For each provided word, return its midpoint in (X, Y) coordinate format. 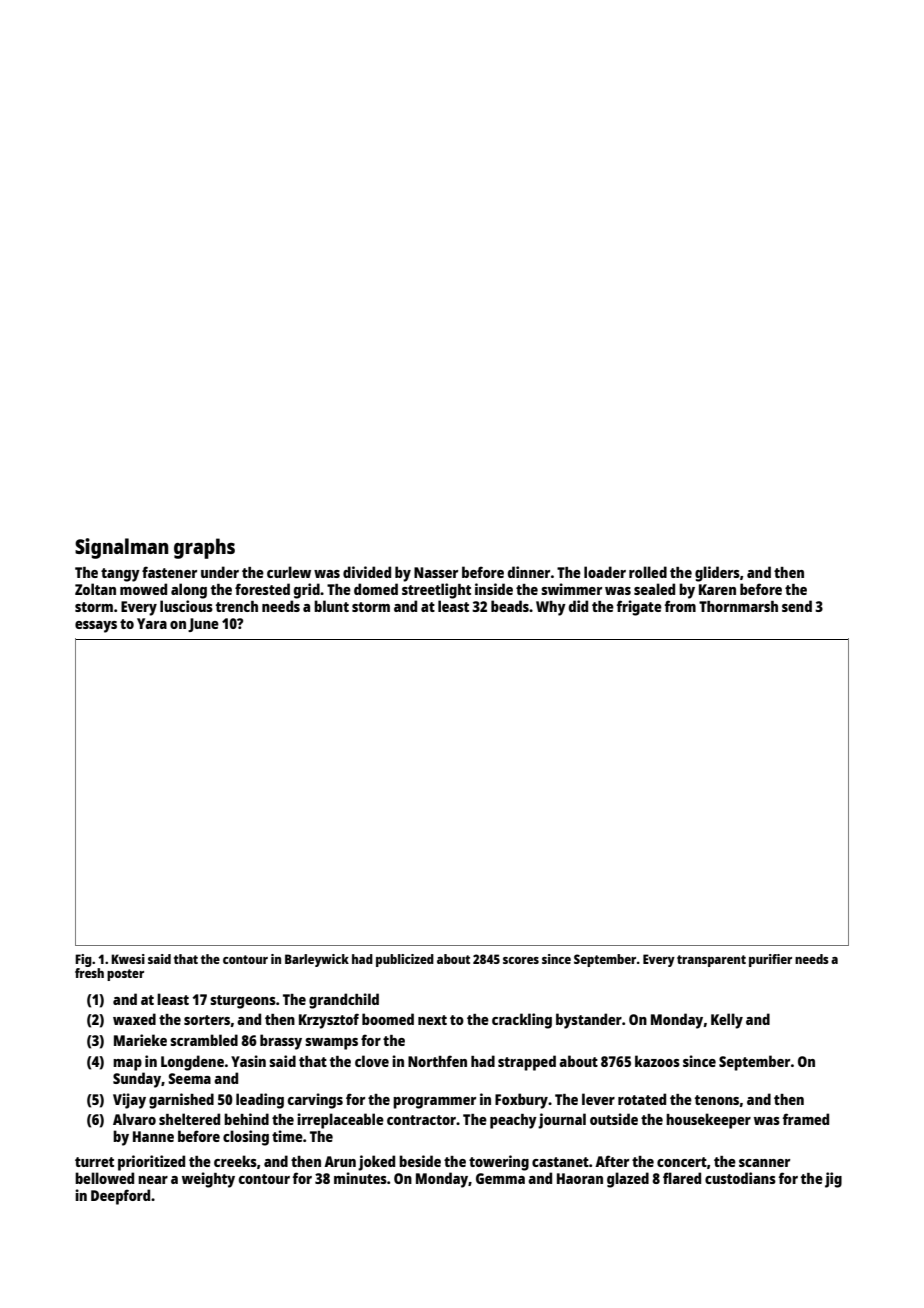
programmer (434, 1103)
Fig (83, 960)
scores (521, 960)
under (220, 572)
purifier (770, 960)
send (797, 606)
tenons (717, 1100)
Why (551, 608)
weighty (208, 1180)
